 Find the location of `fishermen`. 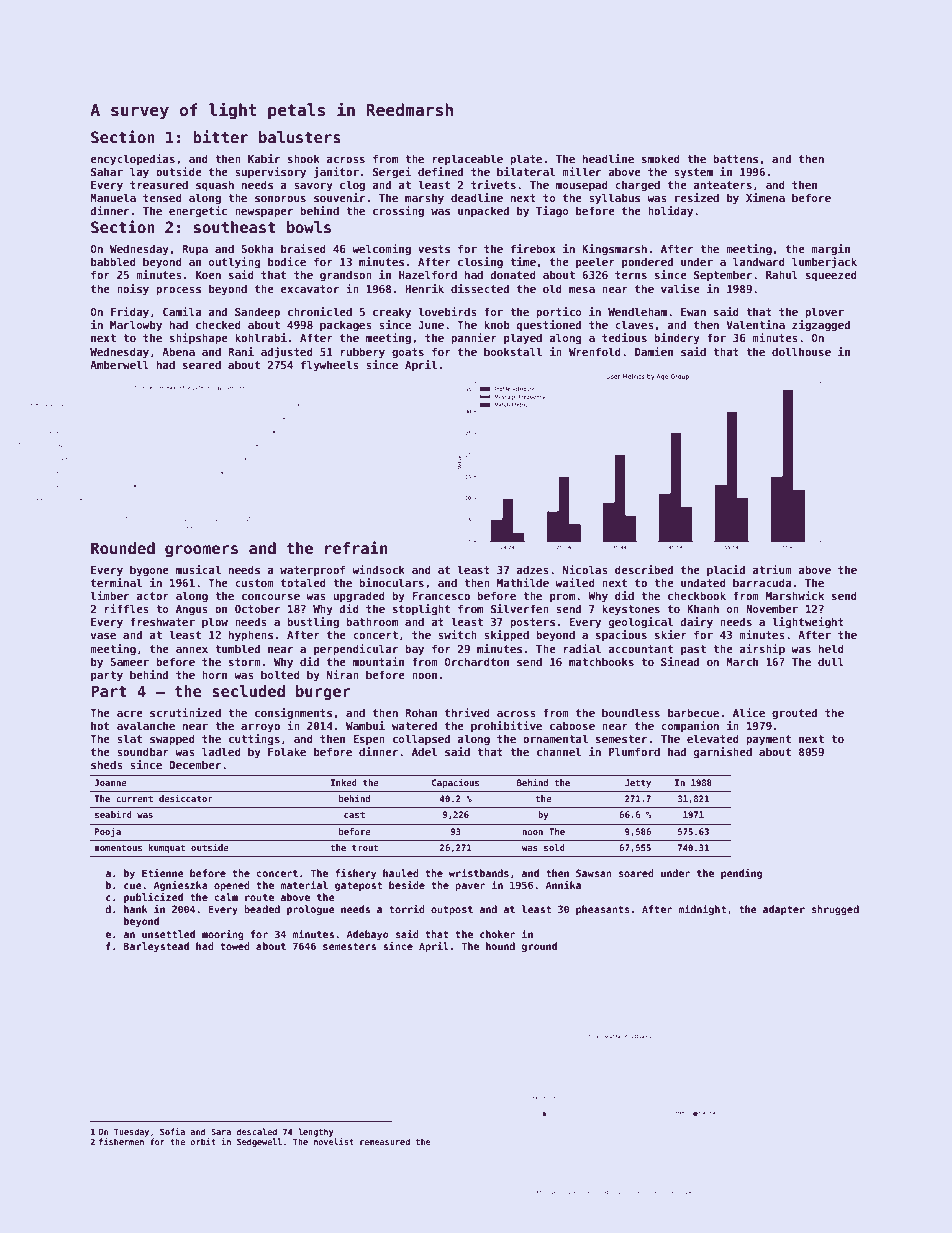

fishermen is located at coordinates (121, 1141).
